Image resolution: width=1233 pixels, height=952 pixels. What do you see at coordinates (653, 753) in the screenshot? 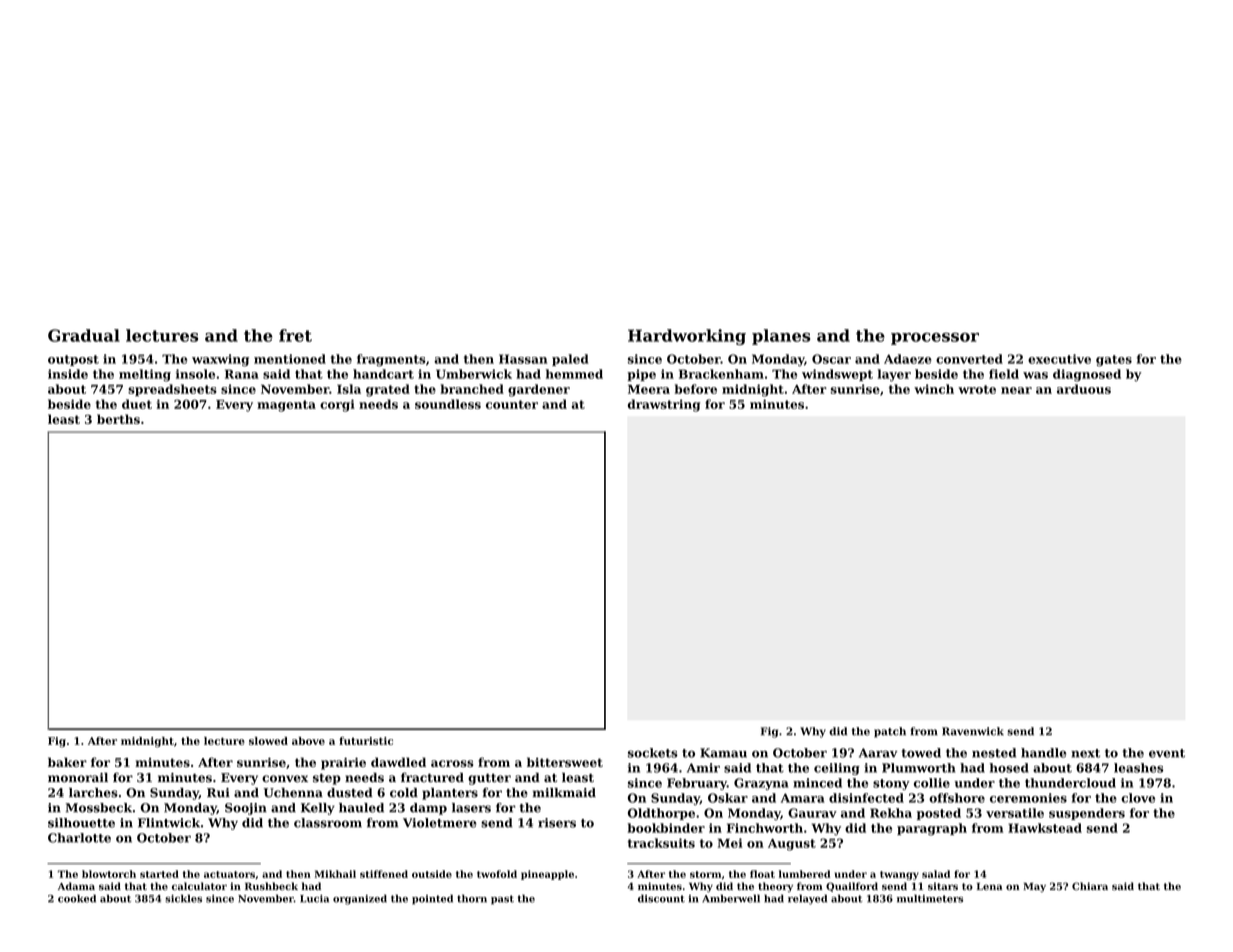
I see `sockets` at bounding box center [653, 753].
